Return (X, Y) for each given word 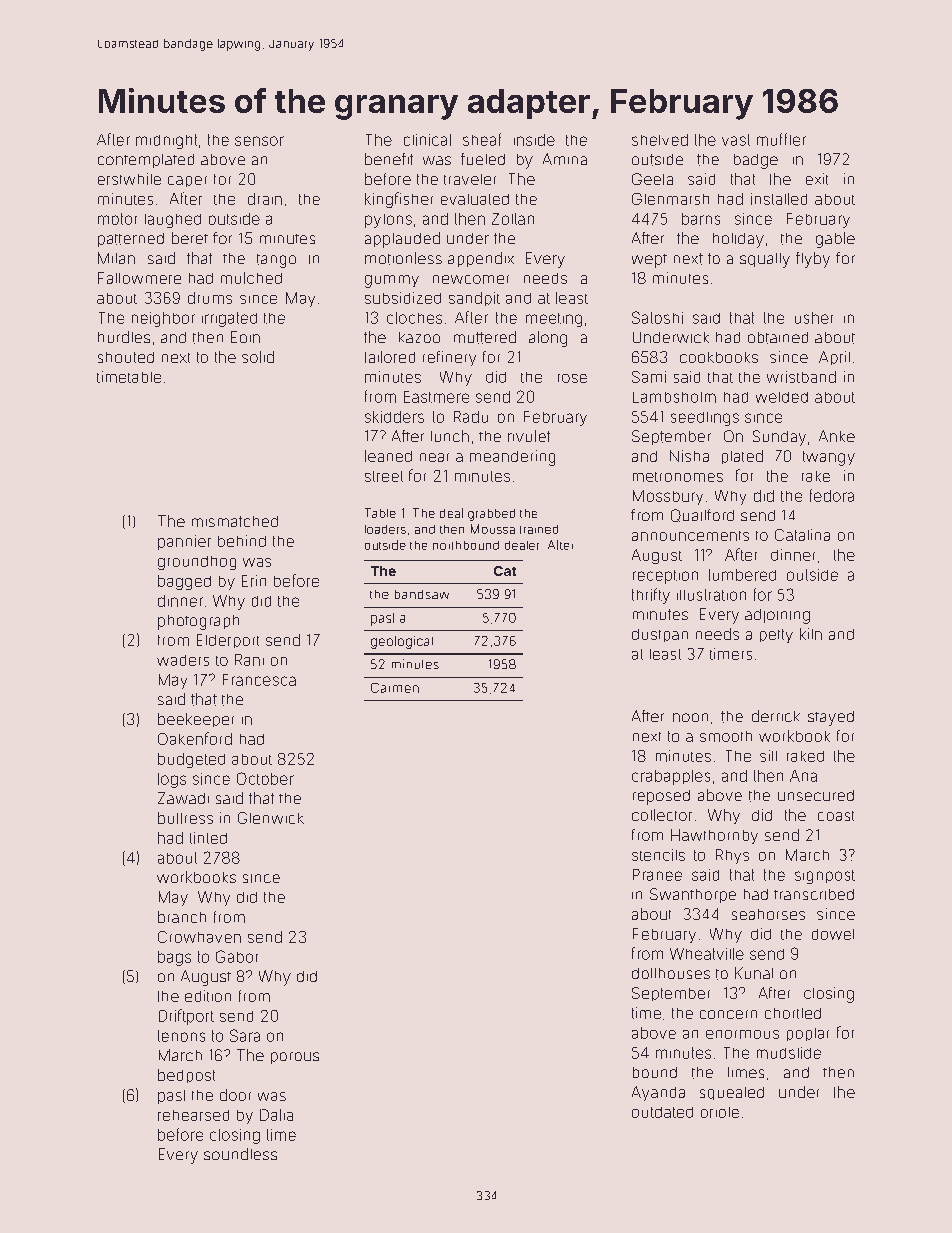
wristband (801, 377)
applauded (402, 240)
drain (265, 199)
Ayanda (658, 1093)
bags (174, 958)
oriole (720, 1112)
